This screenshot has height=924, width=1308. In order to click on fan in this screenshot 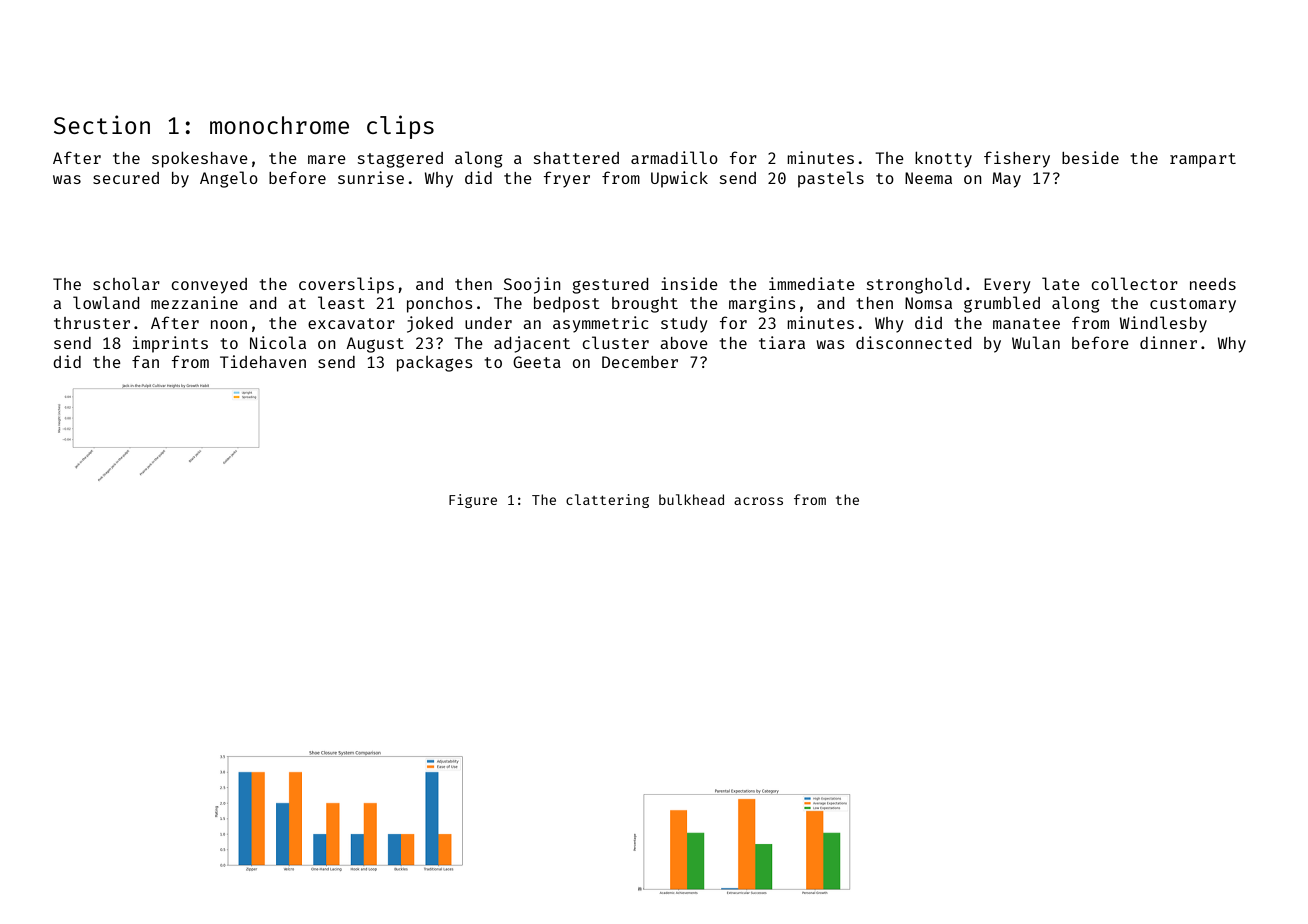, I will do `click(145, 361)`.
